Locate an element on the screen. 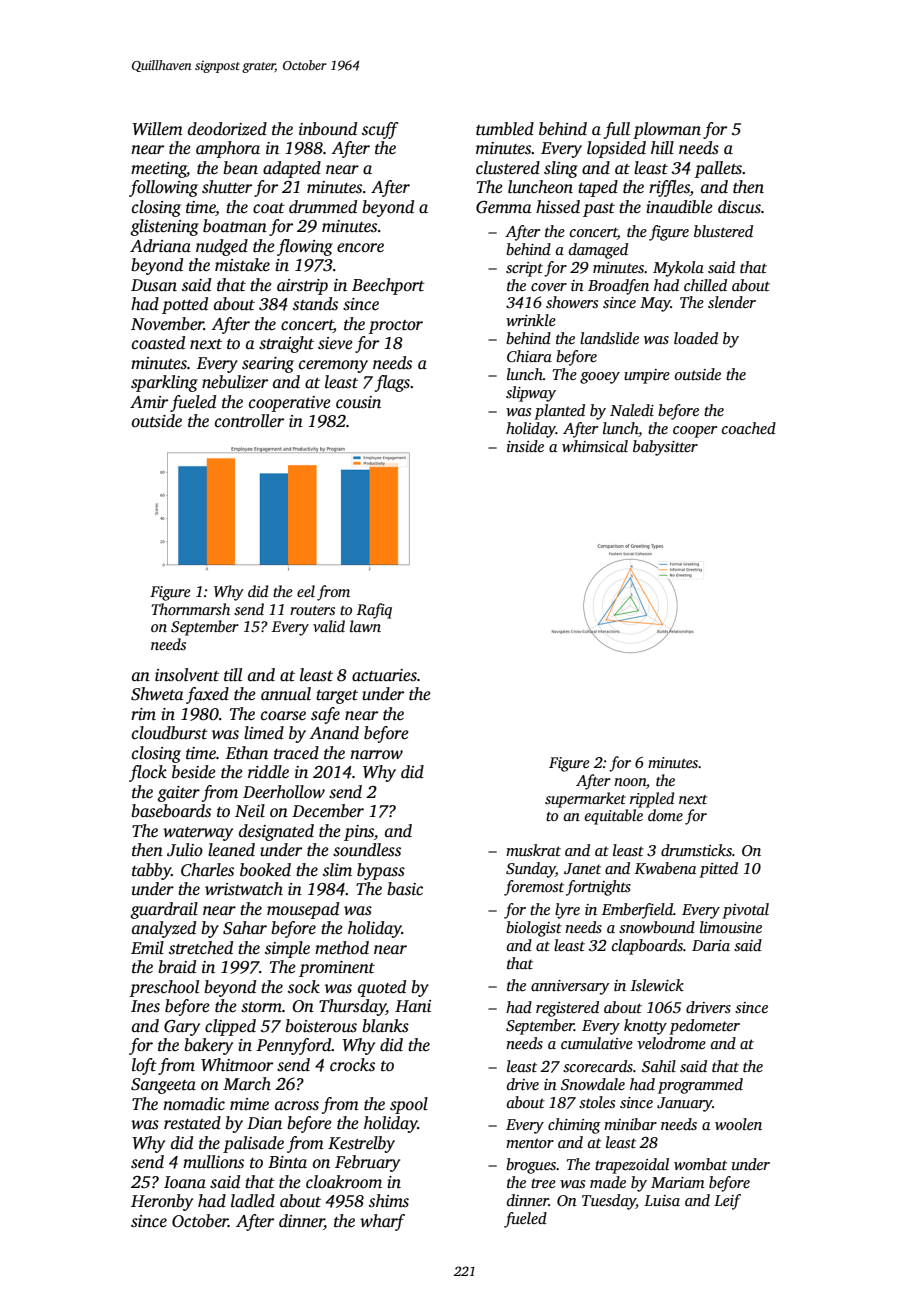 The width and height of the screenshot is (908, 1316). tree is located at coordinates (543, 1183).
